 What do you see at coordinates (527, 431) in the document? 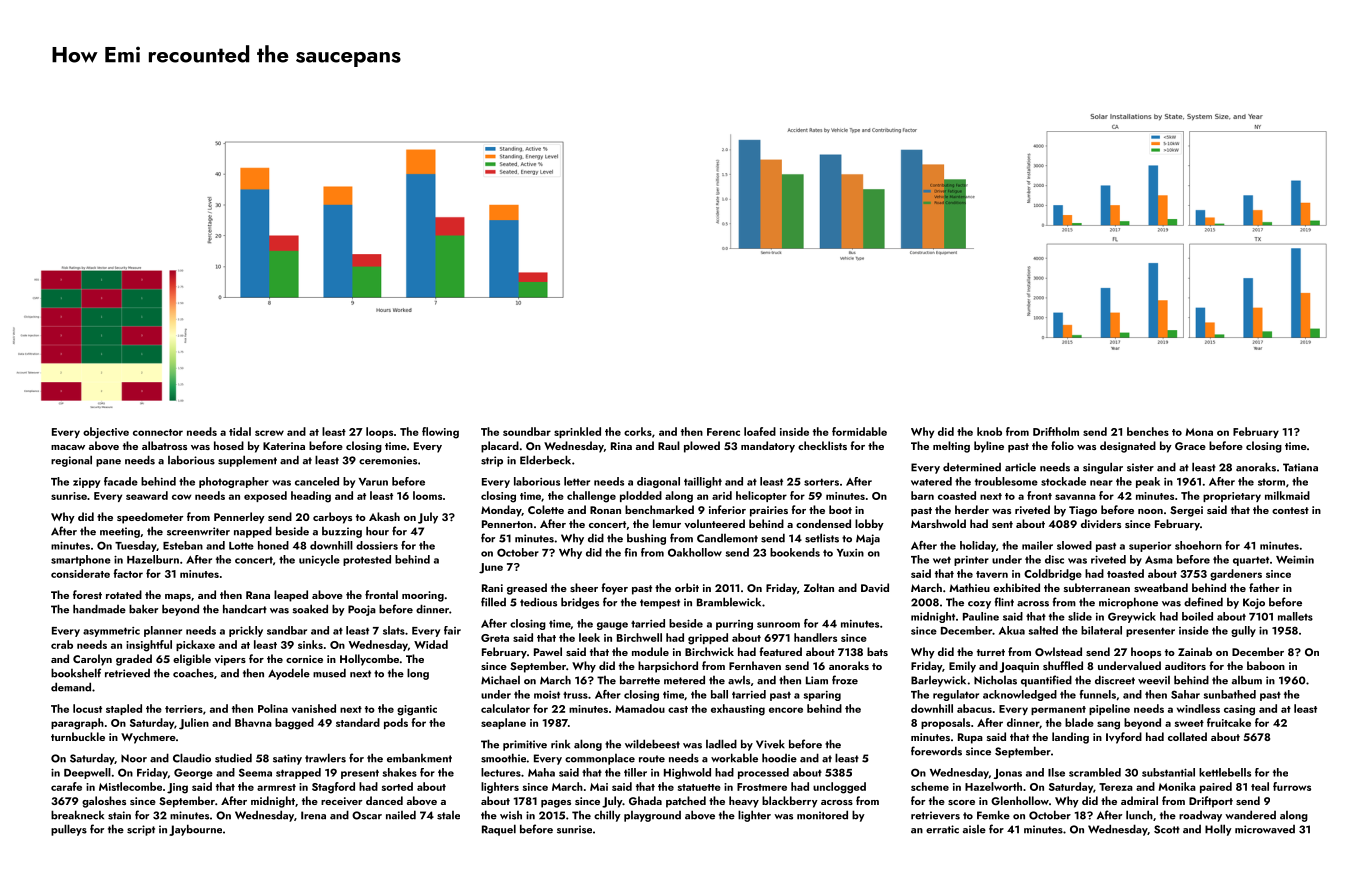
I see `soundbar` at bounding box center [527, 431].
